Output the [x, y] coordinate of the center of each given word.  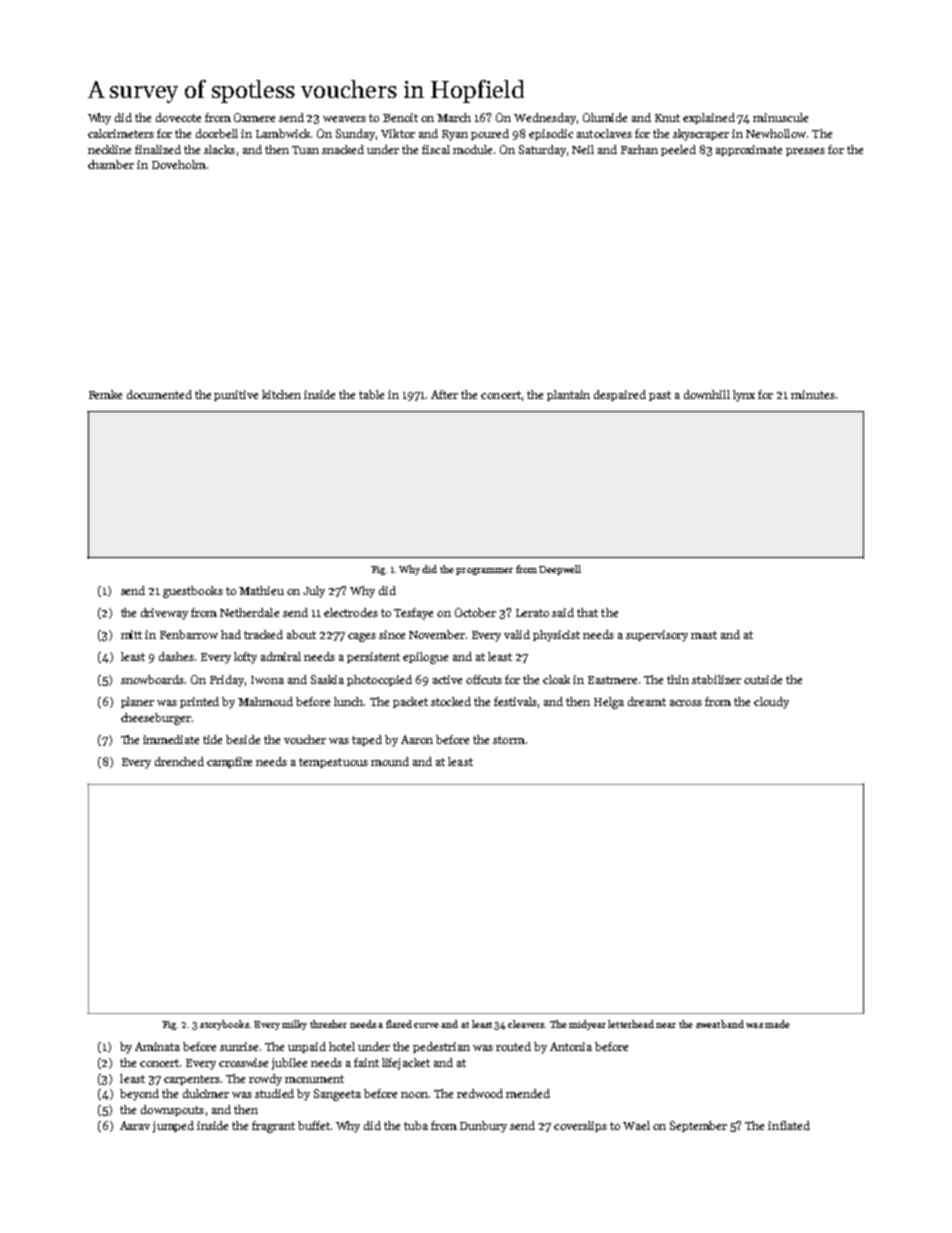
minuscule [780, 117]
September [698, 1126]
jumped [173, 1127]
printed [199, 702]
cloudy [771, 703]
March [454, 117]
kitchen [281, 394]
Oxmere [254, 117]
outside [763, 679]
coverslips [580, 1126]
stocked [451, 701]
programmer [484, 571]
